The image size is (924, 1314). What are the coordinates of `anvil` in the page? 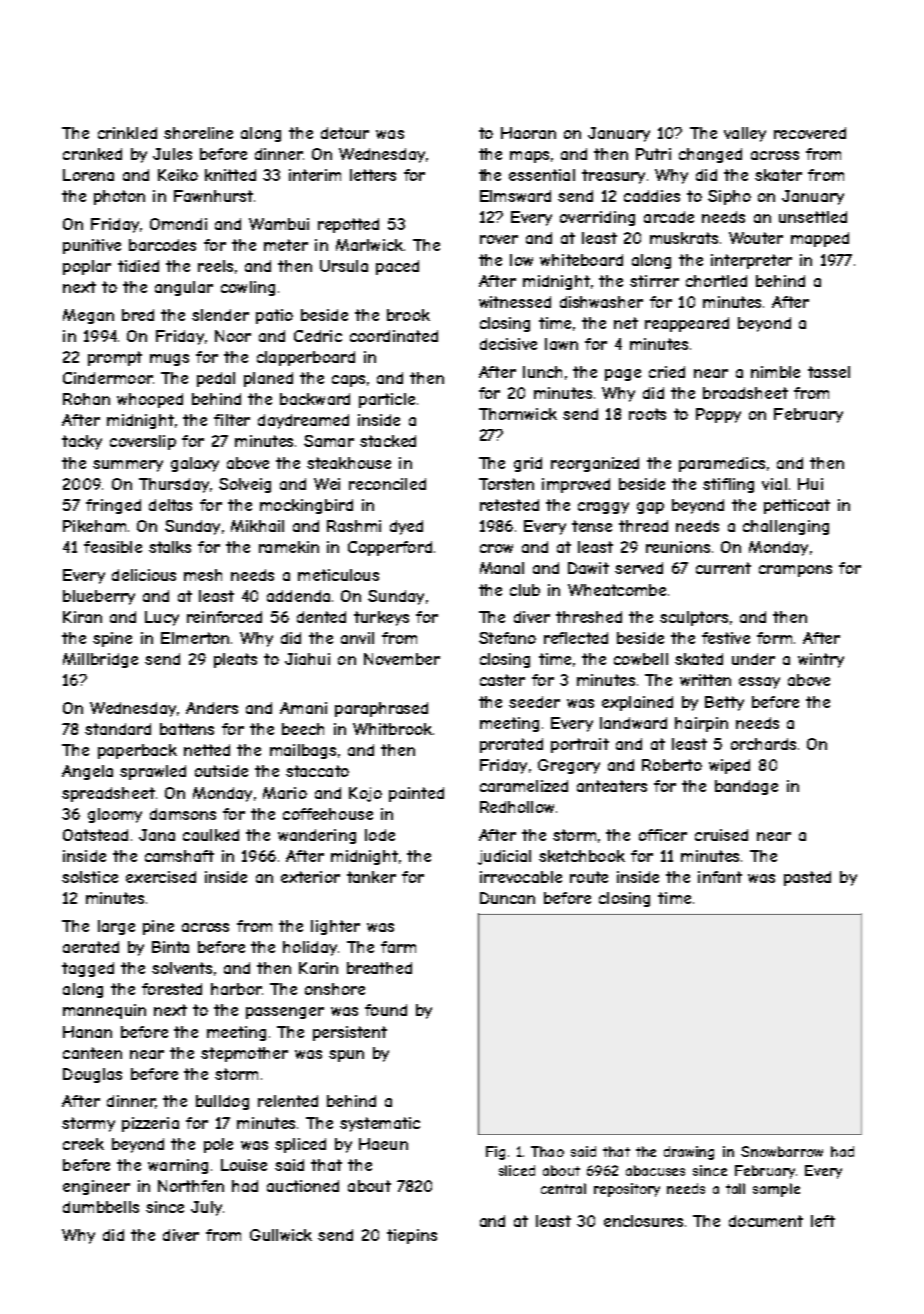 It's located at (357, 638).
